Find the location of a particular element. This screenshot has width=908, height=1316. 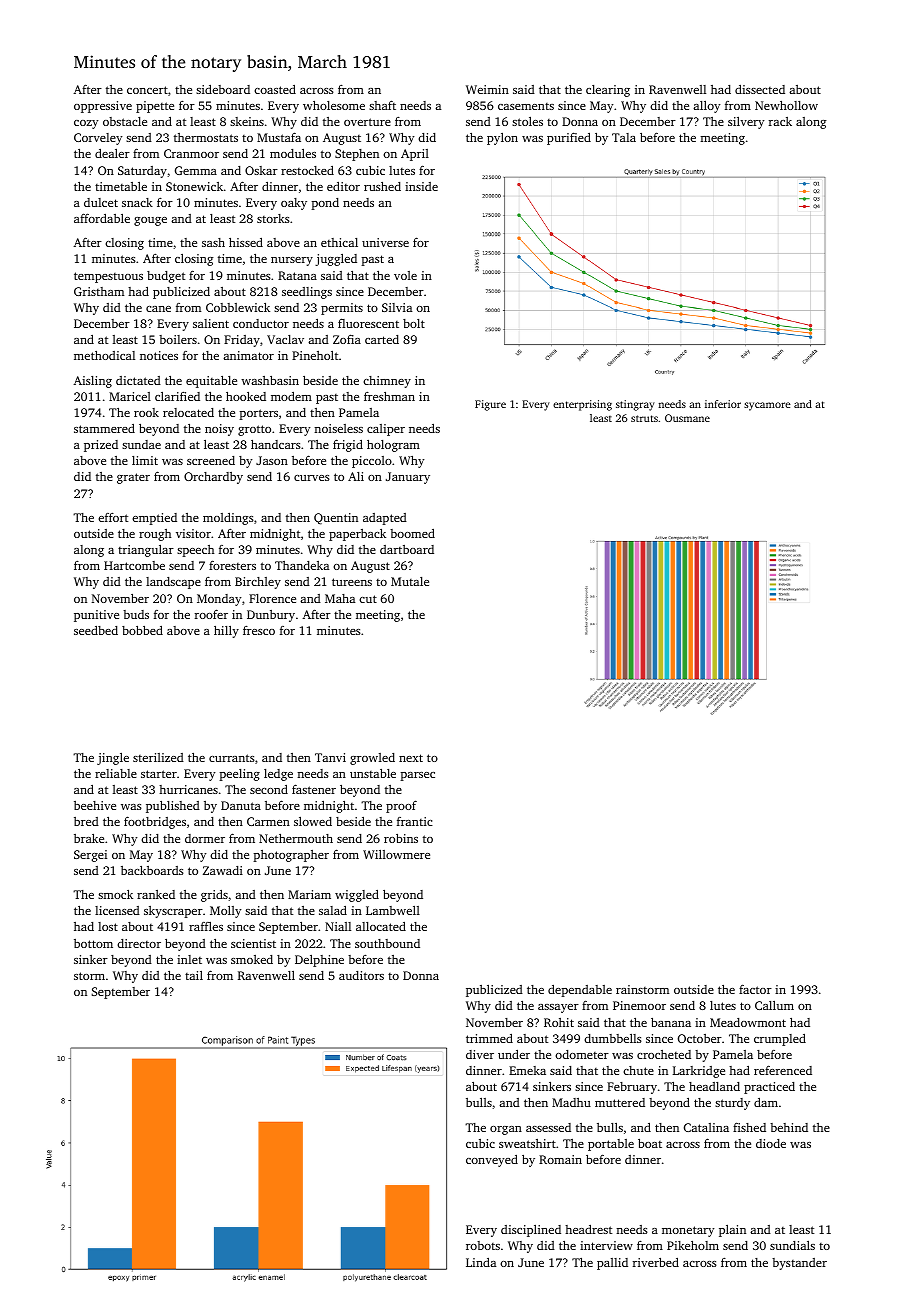

shaft is located at coordinates (382, 105).
